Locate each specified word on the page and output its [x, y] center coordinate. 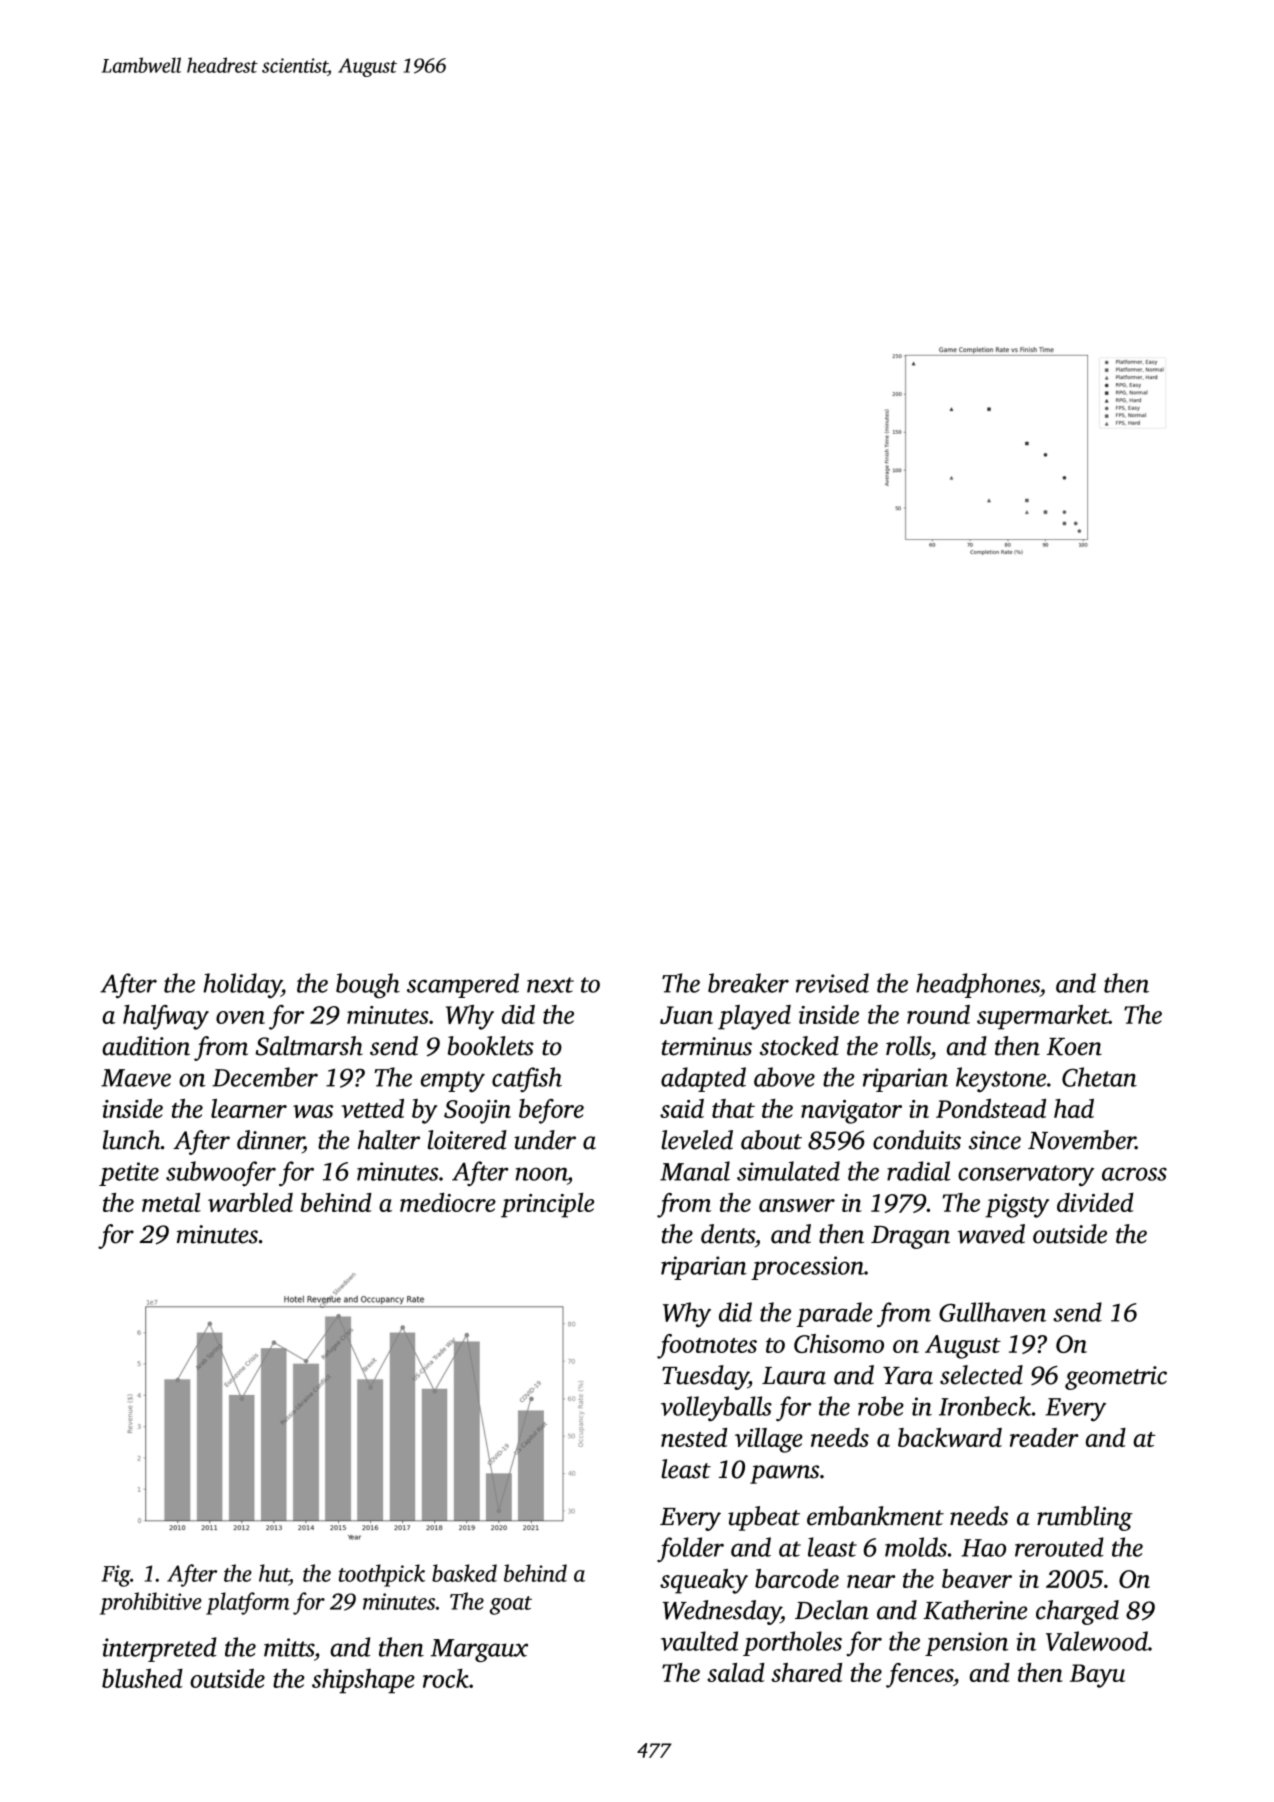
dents [728, 1234]
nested [694, 1437]
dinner [270, 1141]
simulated [788, 1171]
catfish [527, 1079]
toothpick [382, 1575]
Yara [908, 1376]
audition [146, 1046]
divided [1095, 1202]
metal [171, 1202]
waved [991, 1234]
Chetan [1099, 1077]
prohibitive [151, 1603]
